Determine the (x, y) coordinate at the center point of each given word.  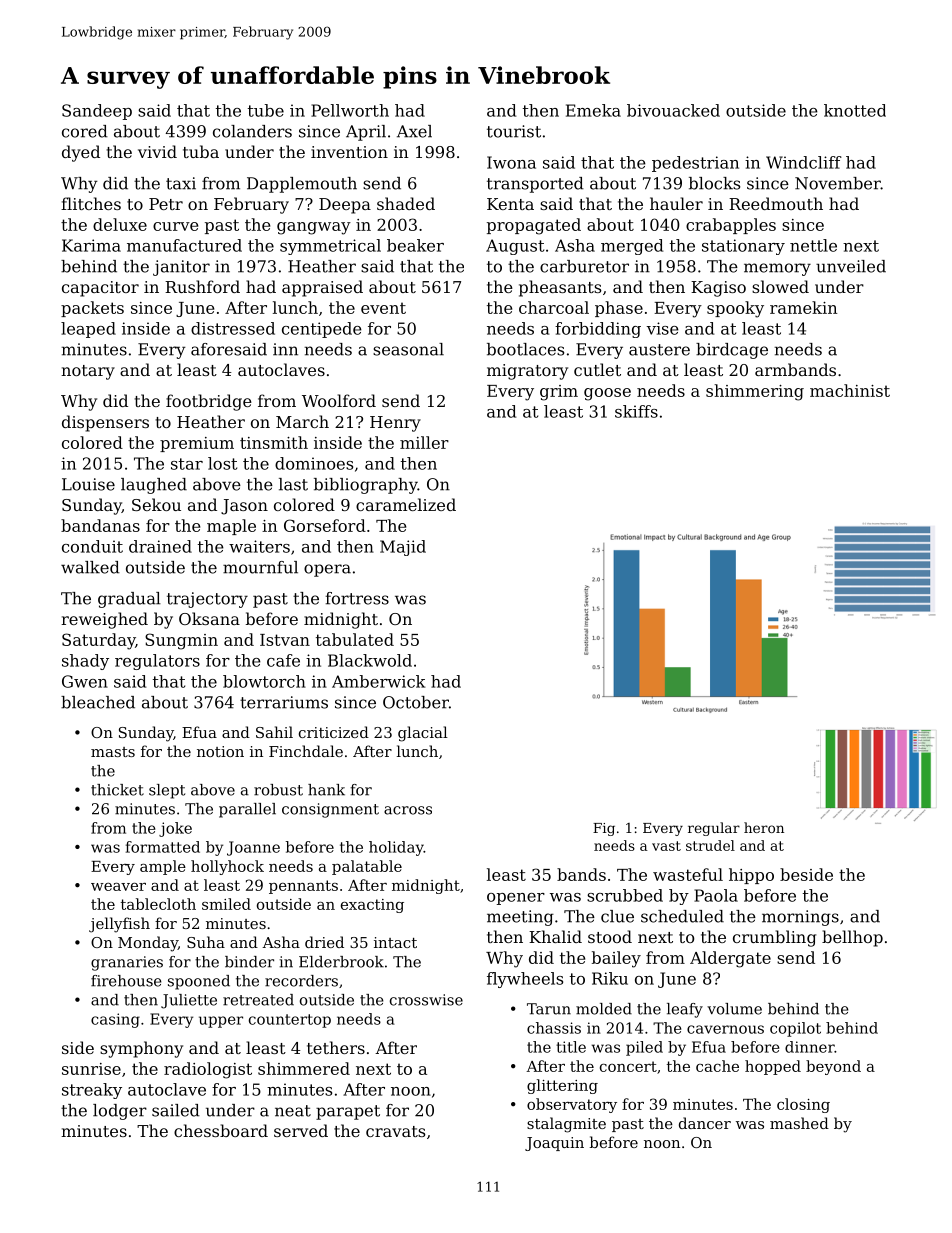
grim (559, 393)
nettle (813, 245)
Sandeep (97, 112)
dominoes (314, 463)
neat (293, 1111)
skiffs (636, 411)
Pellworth (350, 110)
